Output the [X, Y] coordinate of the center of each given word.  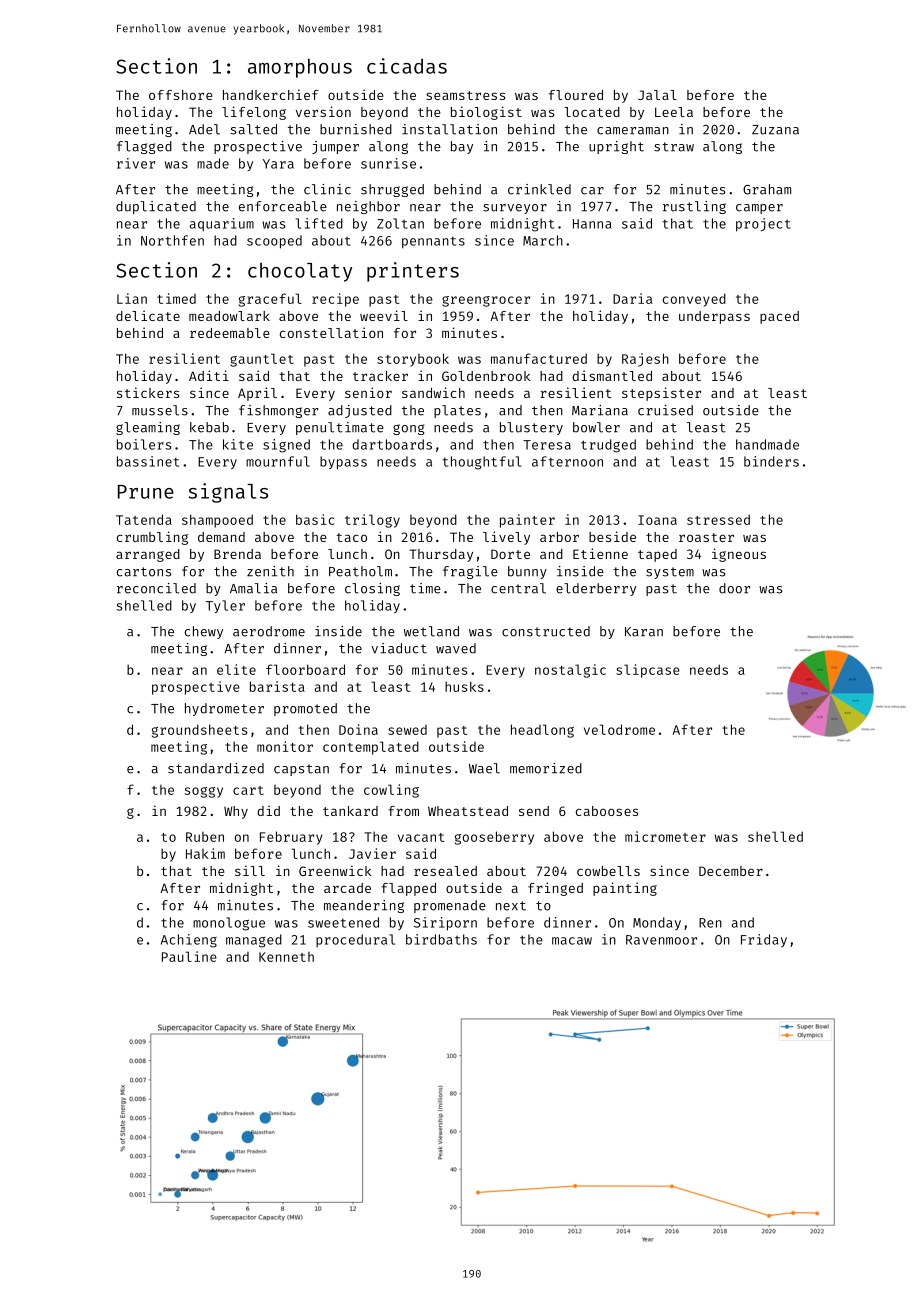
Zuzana [775, 130]
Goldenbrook [486, 376]
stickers [148, 392]
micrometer [665, 836]
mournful [278, 461]
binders [771, 461]
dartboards [392, 444]
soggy [204, 792]
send [534, 811]
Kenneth [286, 957]
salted [254, 129]
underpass [714, 317]
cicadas [407, 66]
